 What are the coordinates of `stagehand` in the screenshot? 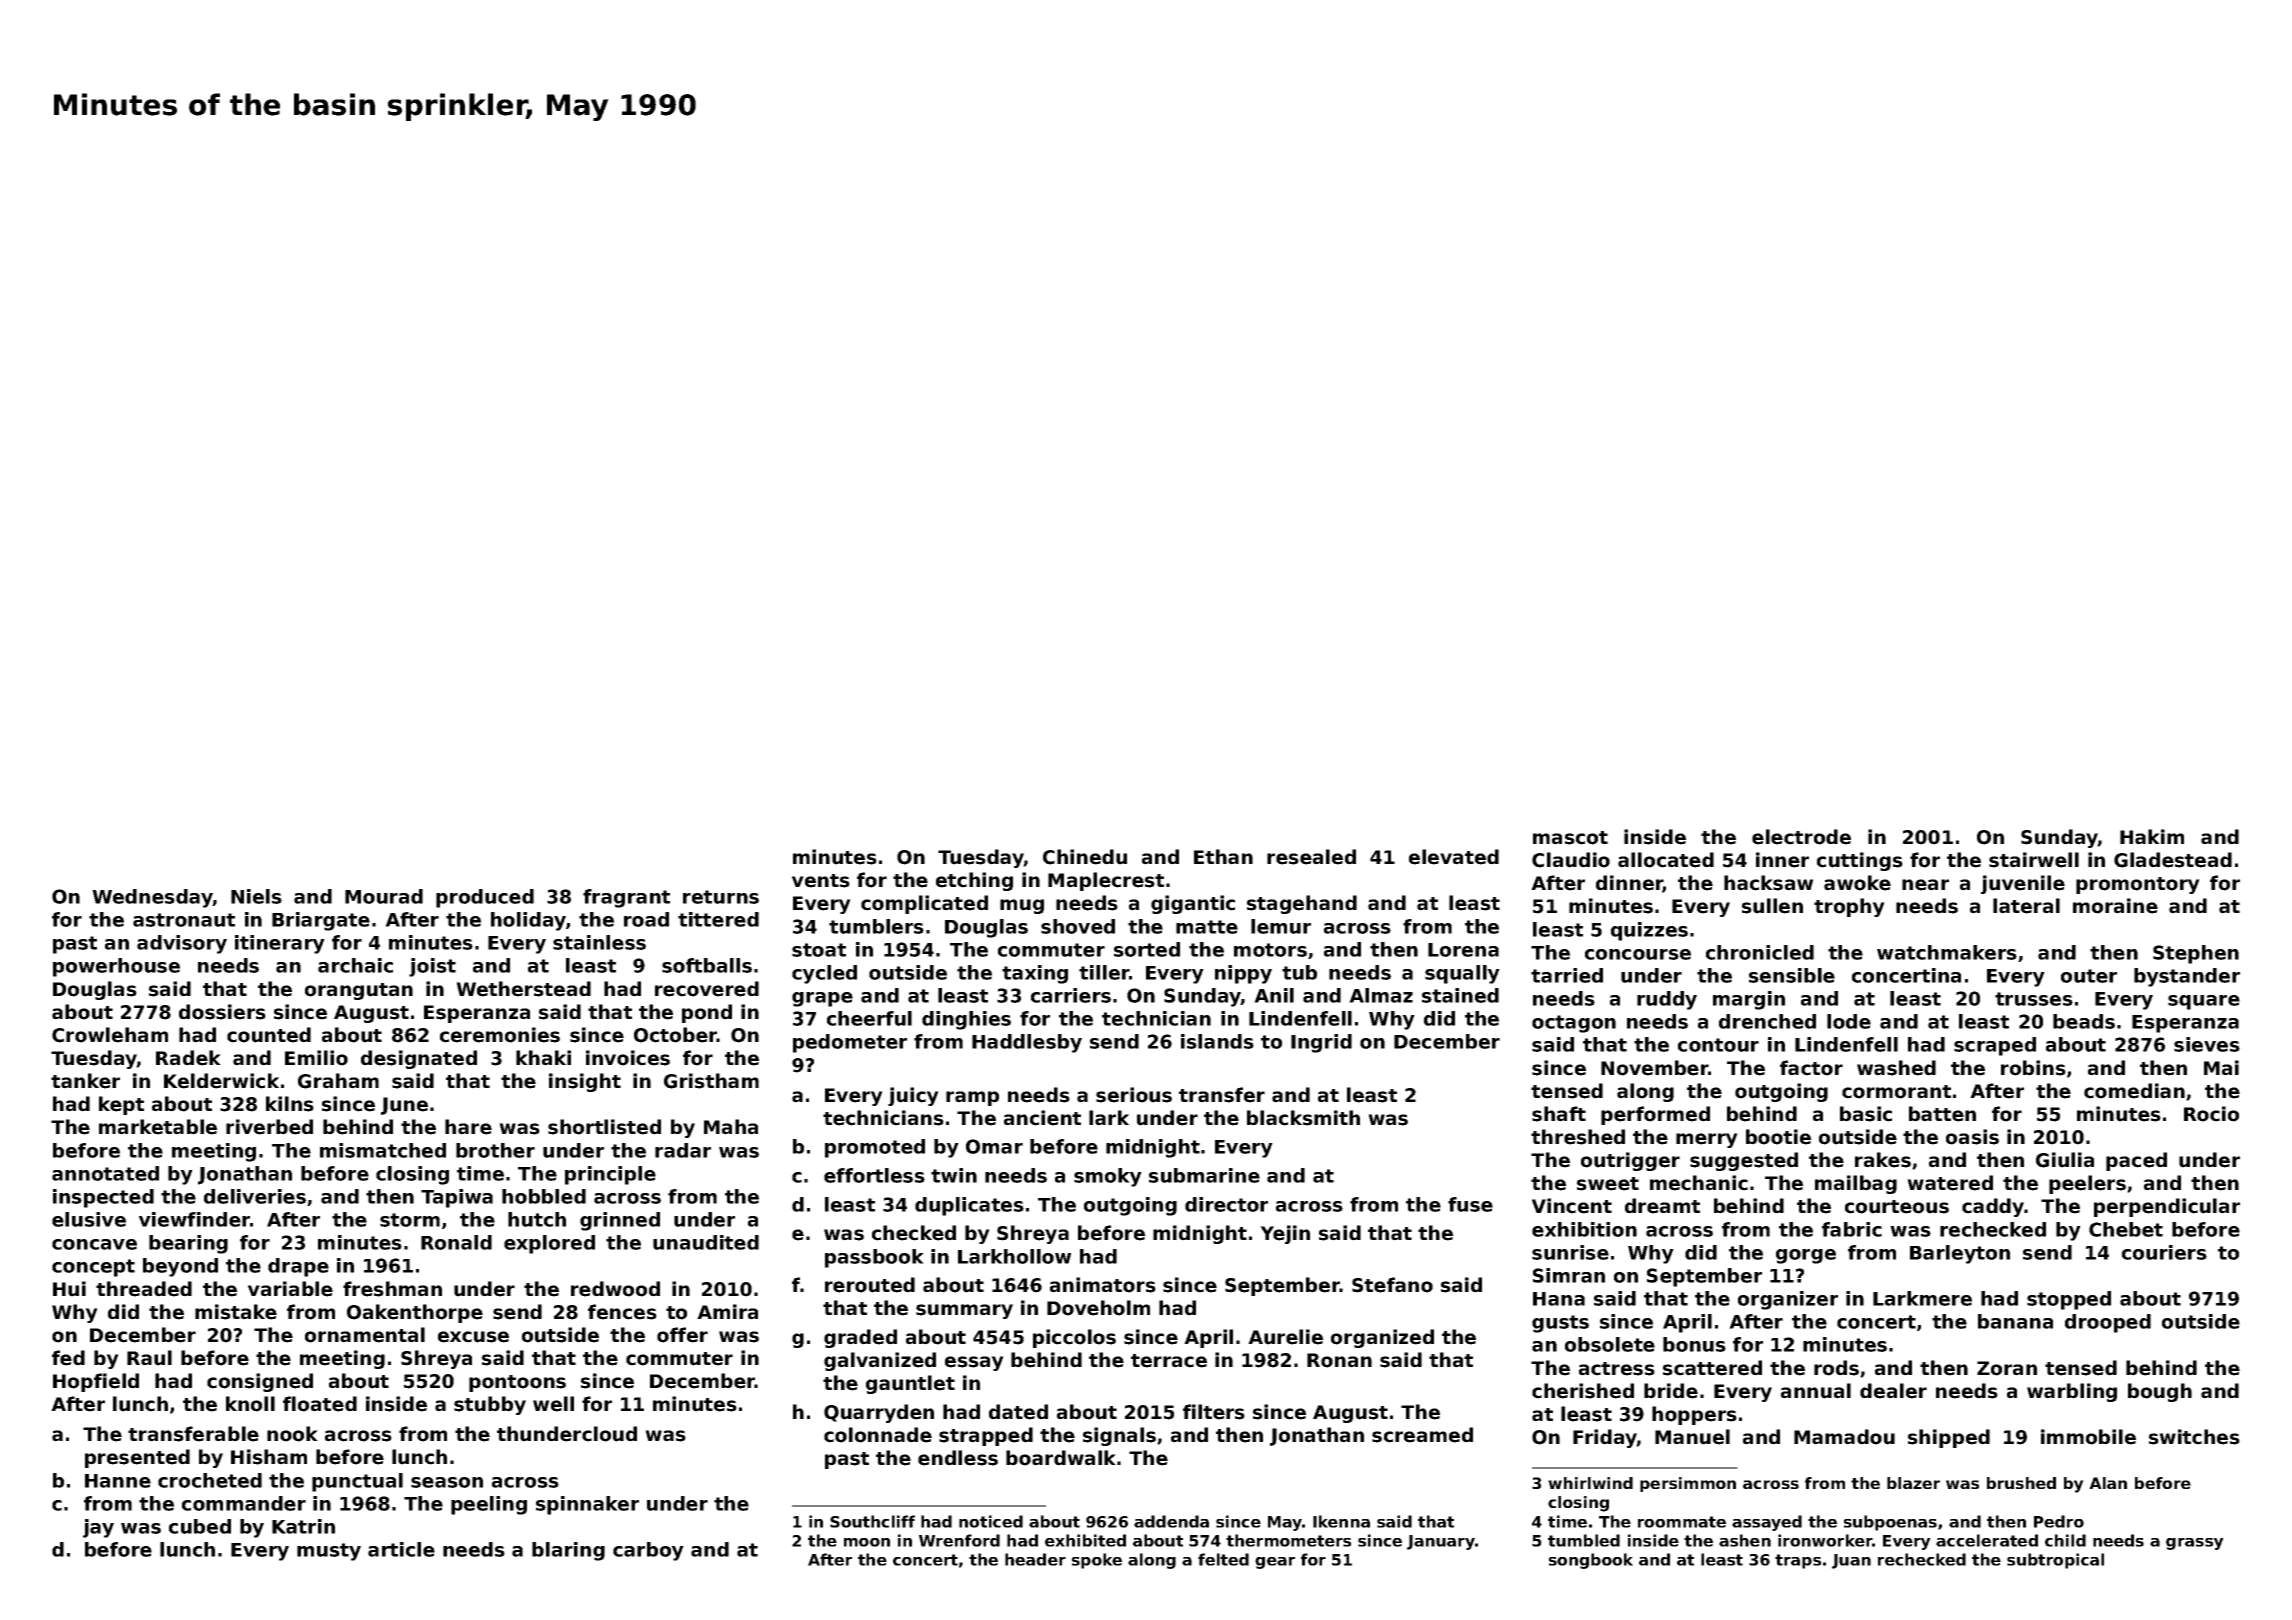 It's located at (1302, 904).
